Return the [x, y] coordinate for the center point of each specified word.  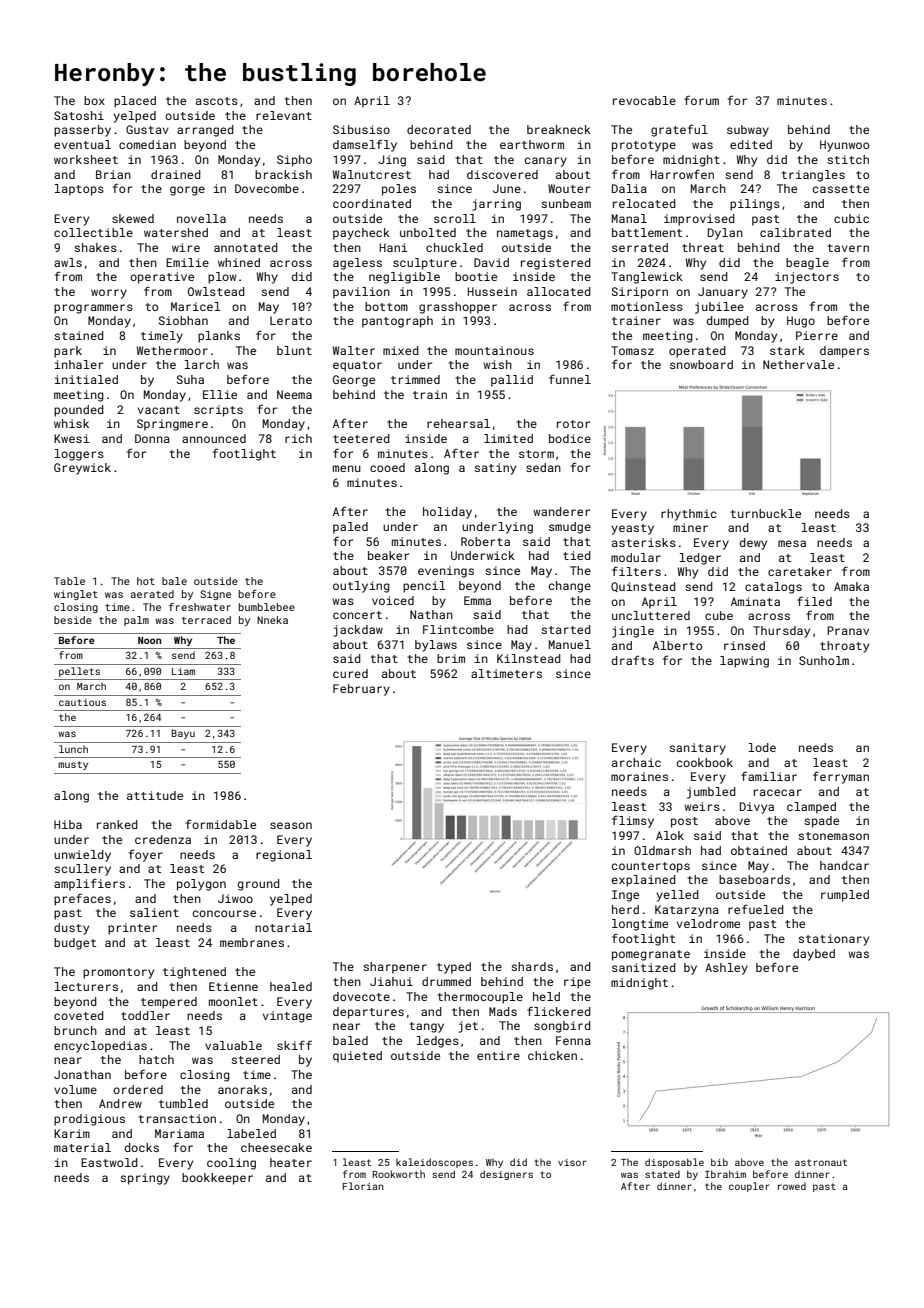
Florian [363, 1186]
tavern [848, 248]
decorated [439, 129]
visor [572, 1162]
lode [762, 747]
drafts [632, 660]
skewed [133, 218]
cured [350, 673]
